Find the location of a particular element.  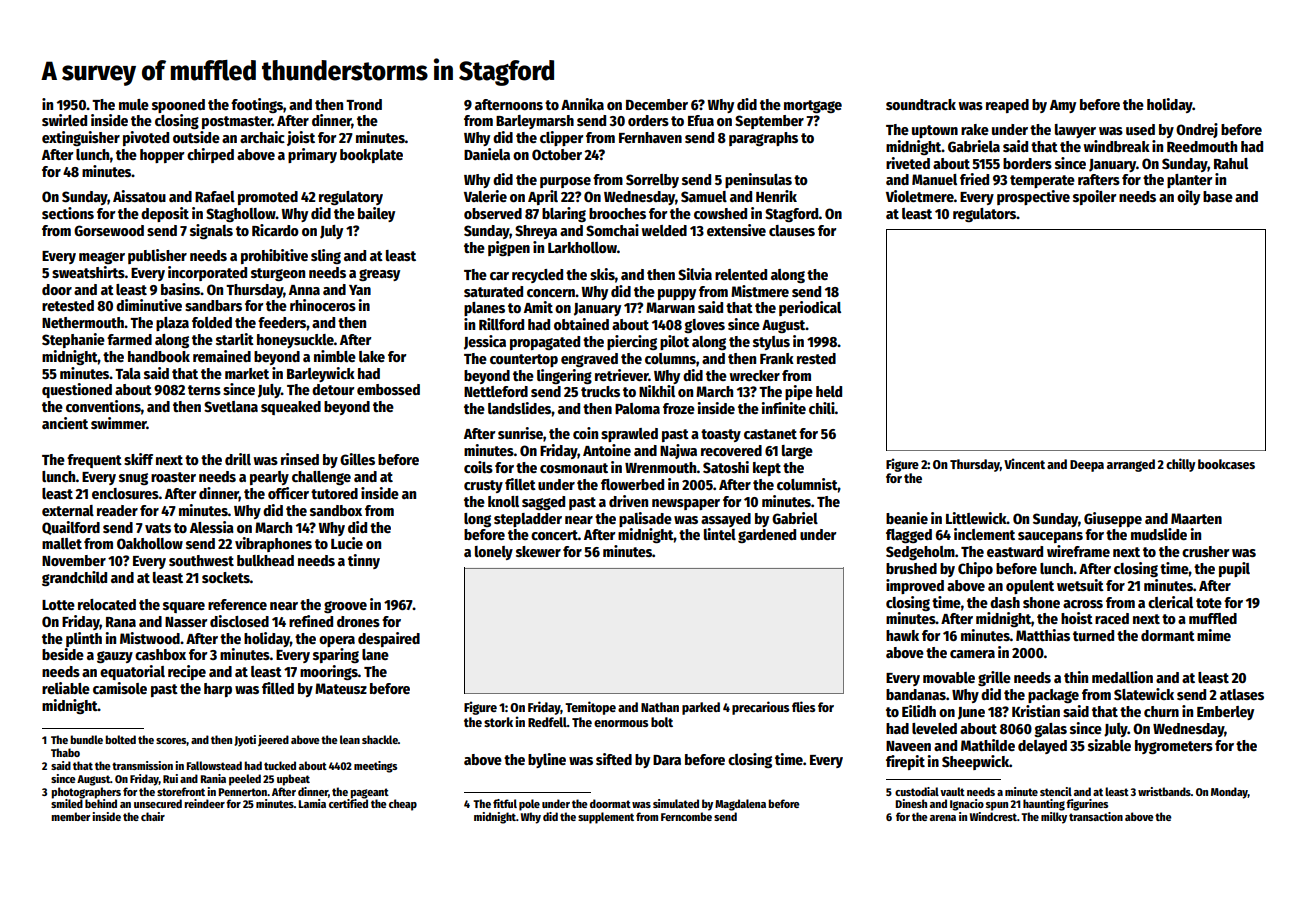

arena is located at coordinates (943, 818).
